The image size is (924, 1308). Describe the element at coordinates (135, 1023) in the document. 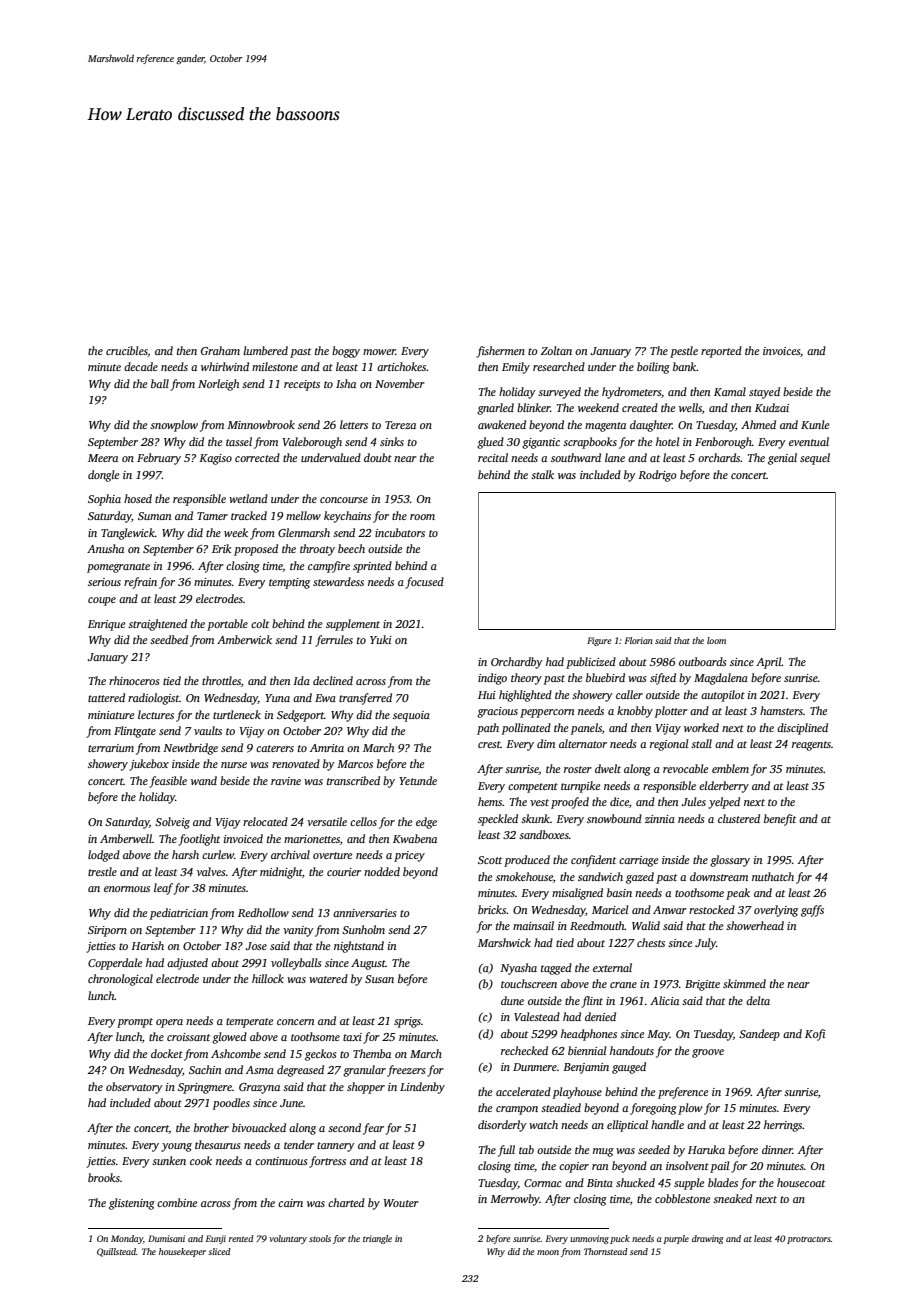

I see `prompt` at that location.
